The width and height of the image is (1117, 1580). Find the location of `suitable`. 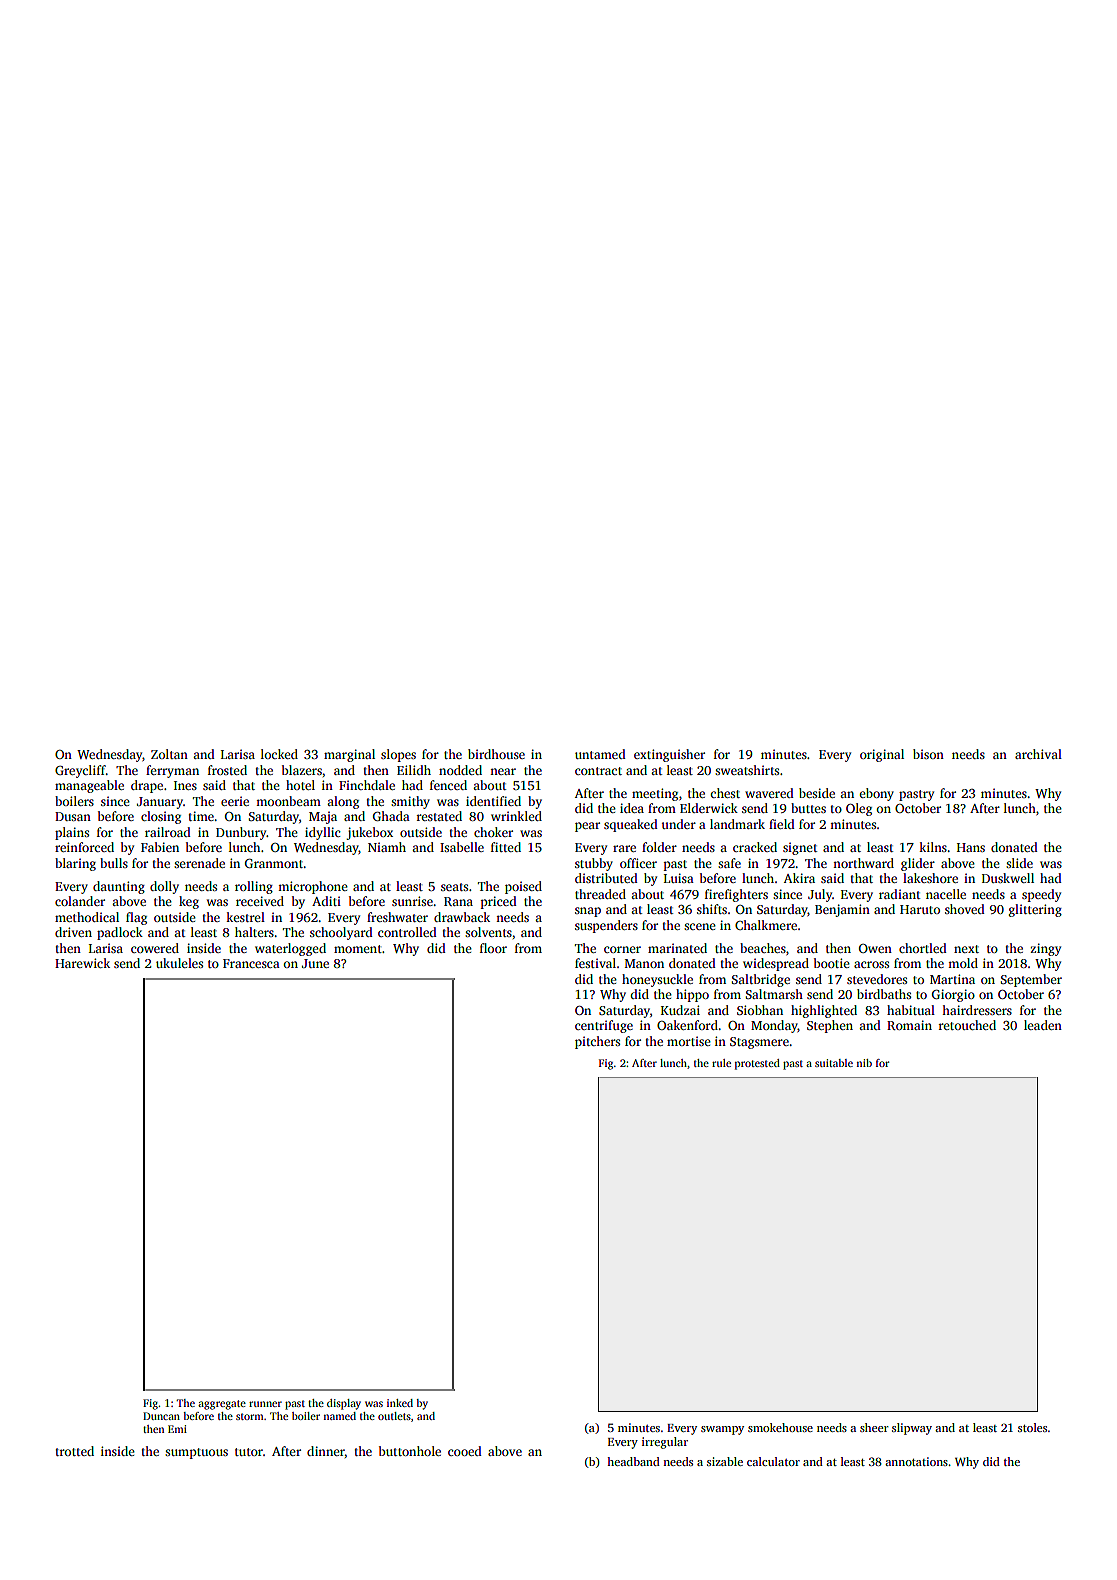

suitable is located at coordinates (834, 1063).
